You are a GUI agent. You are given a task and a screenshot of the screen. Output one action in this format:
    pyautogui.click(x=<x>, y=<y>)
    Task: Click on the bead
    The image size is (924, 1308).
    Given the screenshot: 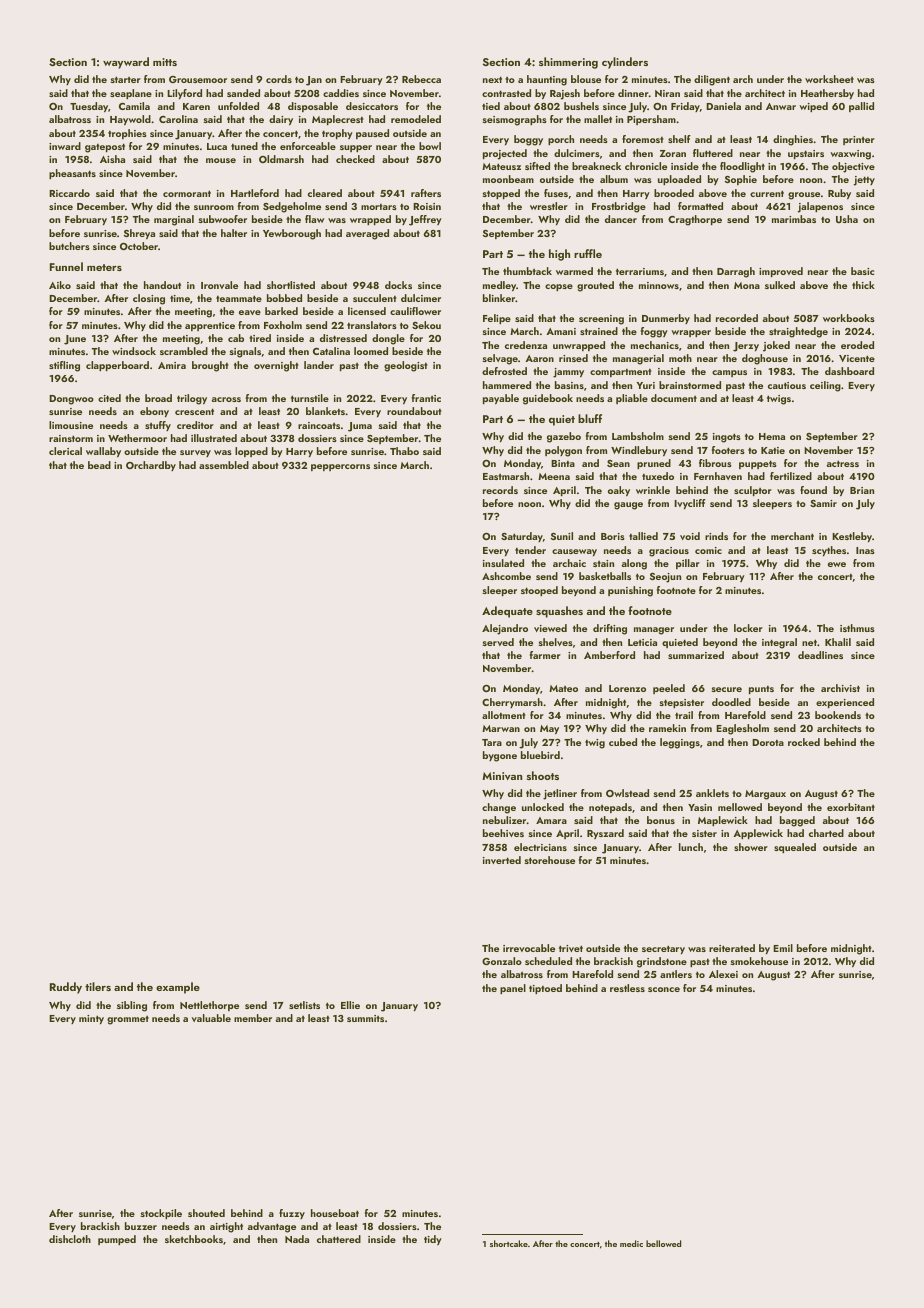 What is the action you would take?
    pyautogui.click(x=99, y=465)
